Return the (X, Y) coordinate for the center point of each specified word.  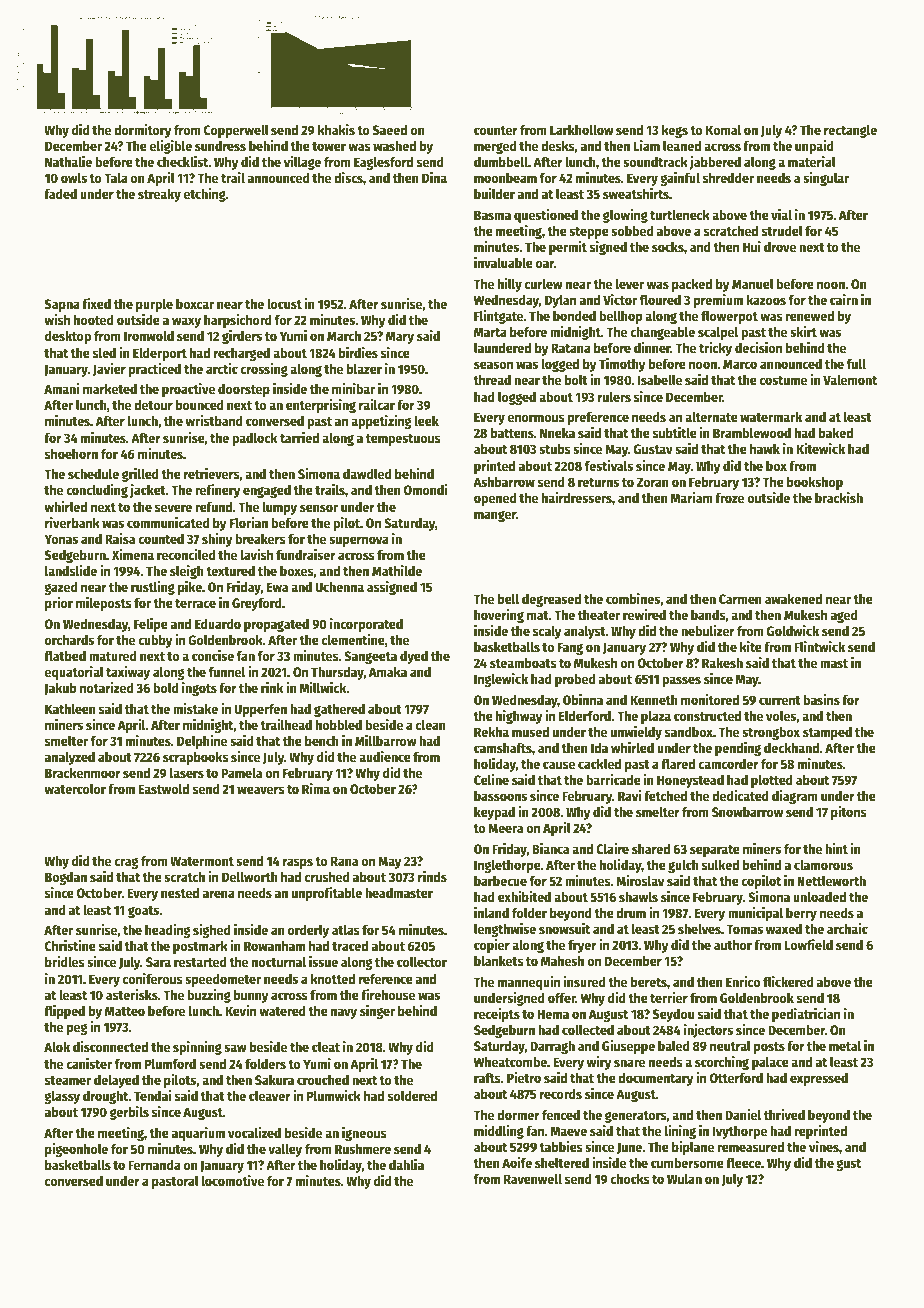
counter (496, 130)
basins (821, 699)
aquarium (198, 1134)
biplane (693, 1148)
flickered (788, 981)
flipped (64, 1012)
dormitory (143, 131)
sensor (319, 508)
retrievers (212, 473)
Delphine (202, 742)
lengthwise (505, 930)
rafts (487, 1077)
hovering (499, 616)
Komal (723, 129)
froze (729, 497)
